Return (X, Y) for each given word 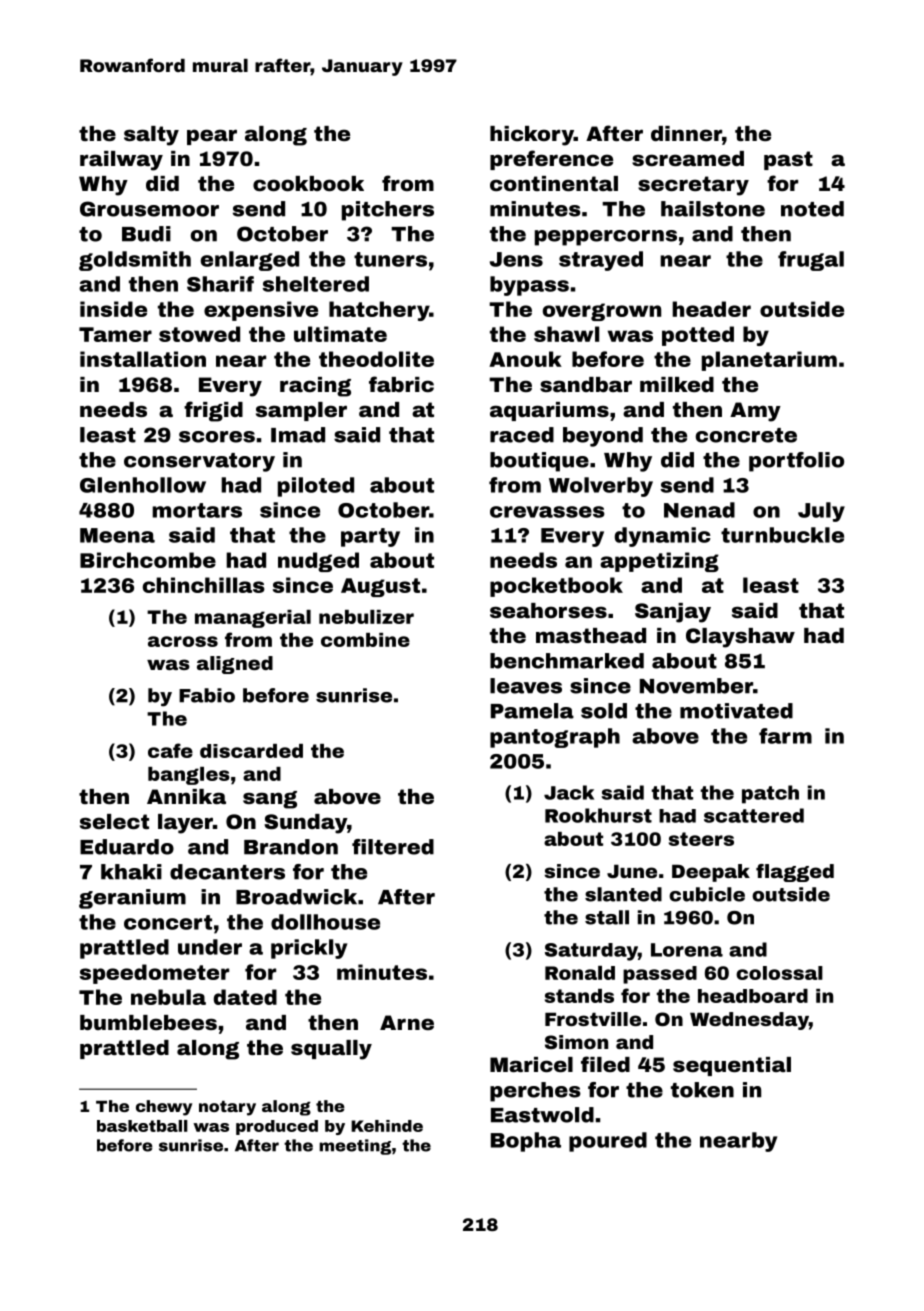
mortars (197, 510)
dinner (686, 133)
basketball (142, 1126)
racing (315, 387)
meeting (355, 1147)
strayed (601, 261)
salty (151, 136)
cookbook (308, 183)
